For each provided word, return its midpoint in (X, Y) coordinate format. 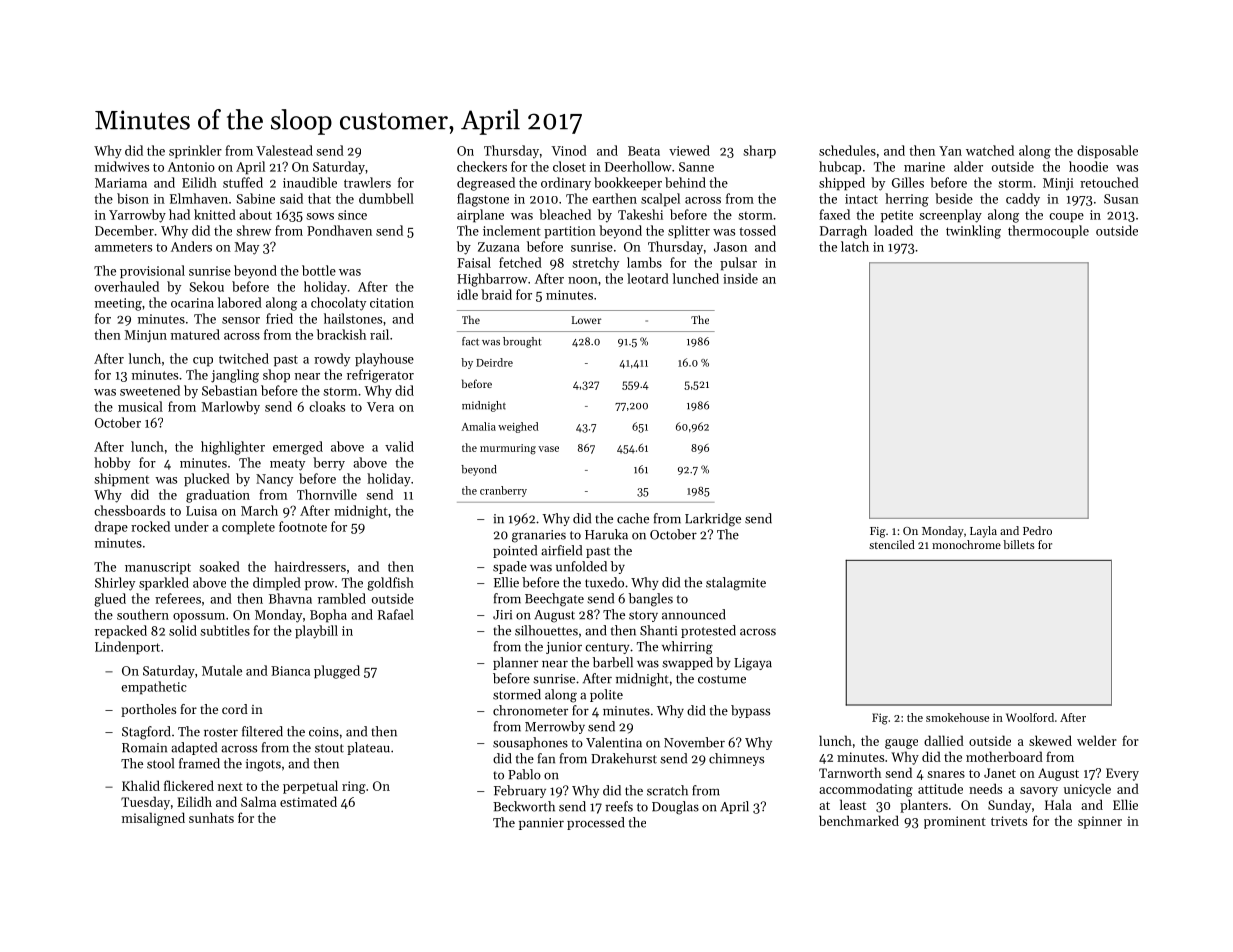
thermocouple (1048, 232)
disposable (1107, 152)
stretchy (596, 264)
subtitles (225, 630)
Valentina (614, 742)
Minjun (146, 336)
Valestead (284, 150)
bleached (565, 214)
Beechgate (554, 600)
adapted (194, 748)
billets (1019, 544)
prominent (955, 822)
